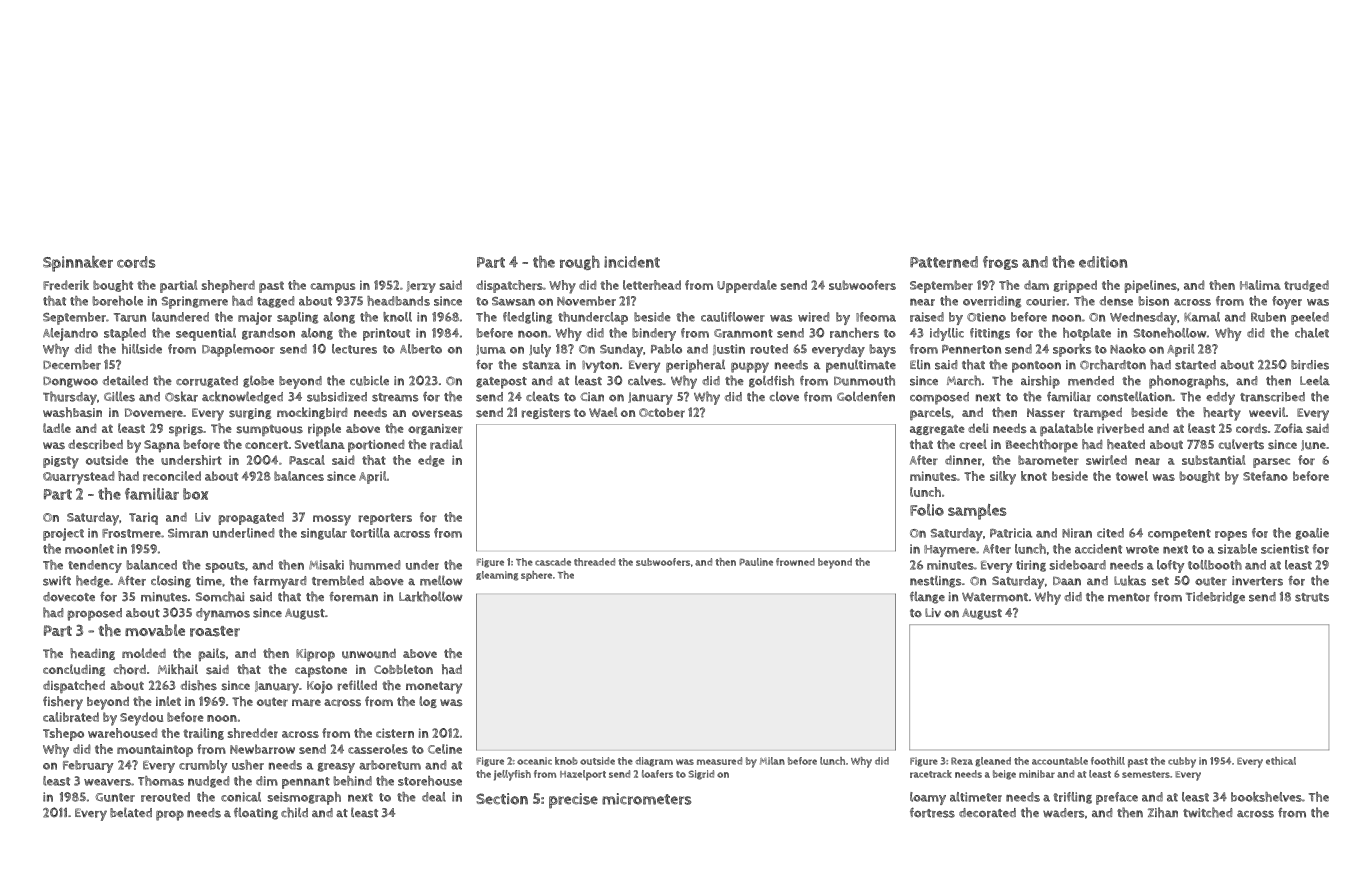 The height and width of the image is (887, 1372). I want to click on child, so click(294, 812).
